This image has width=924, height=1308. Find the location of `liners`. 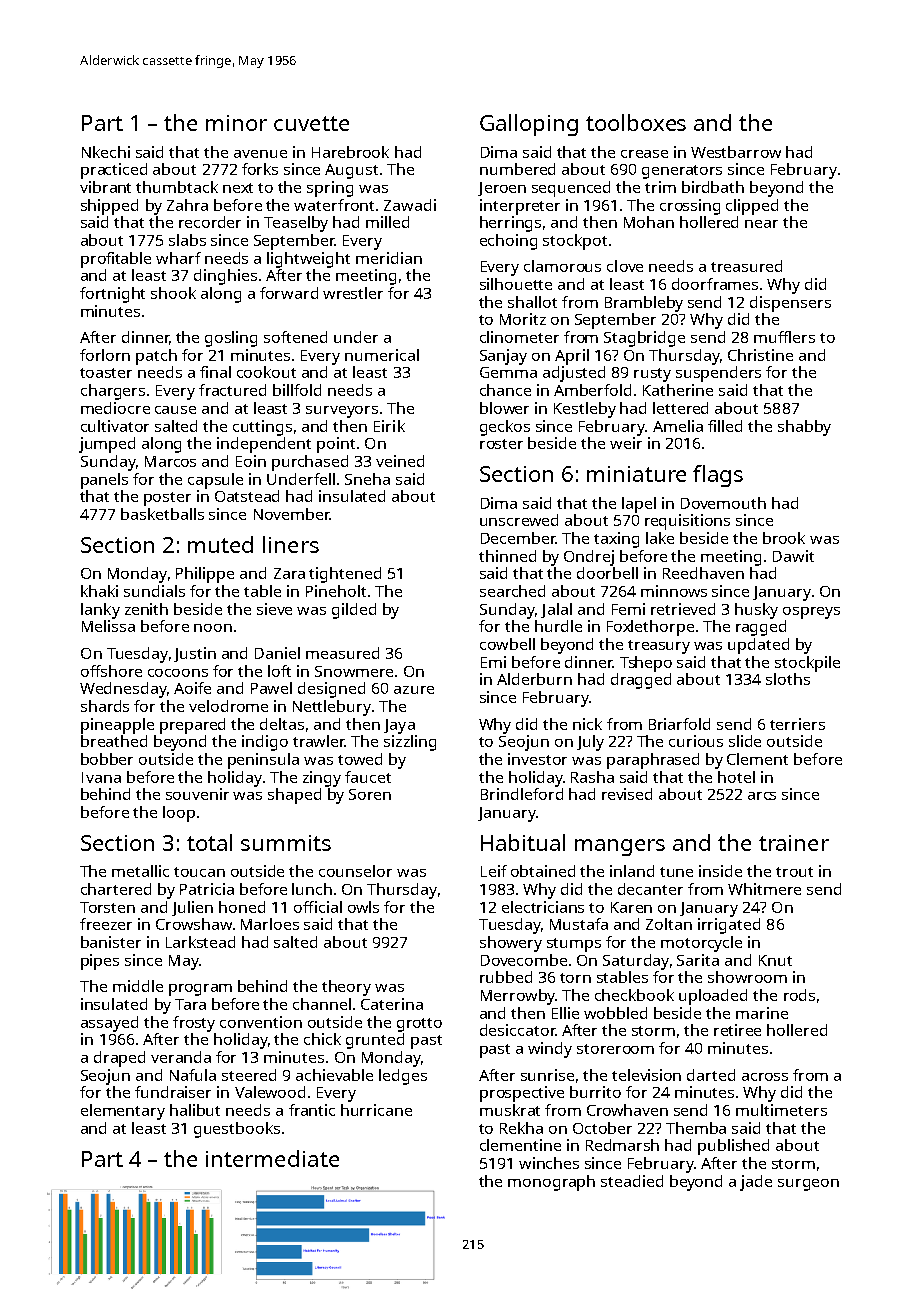

liners is located at coordinates (291, 544).
